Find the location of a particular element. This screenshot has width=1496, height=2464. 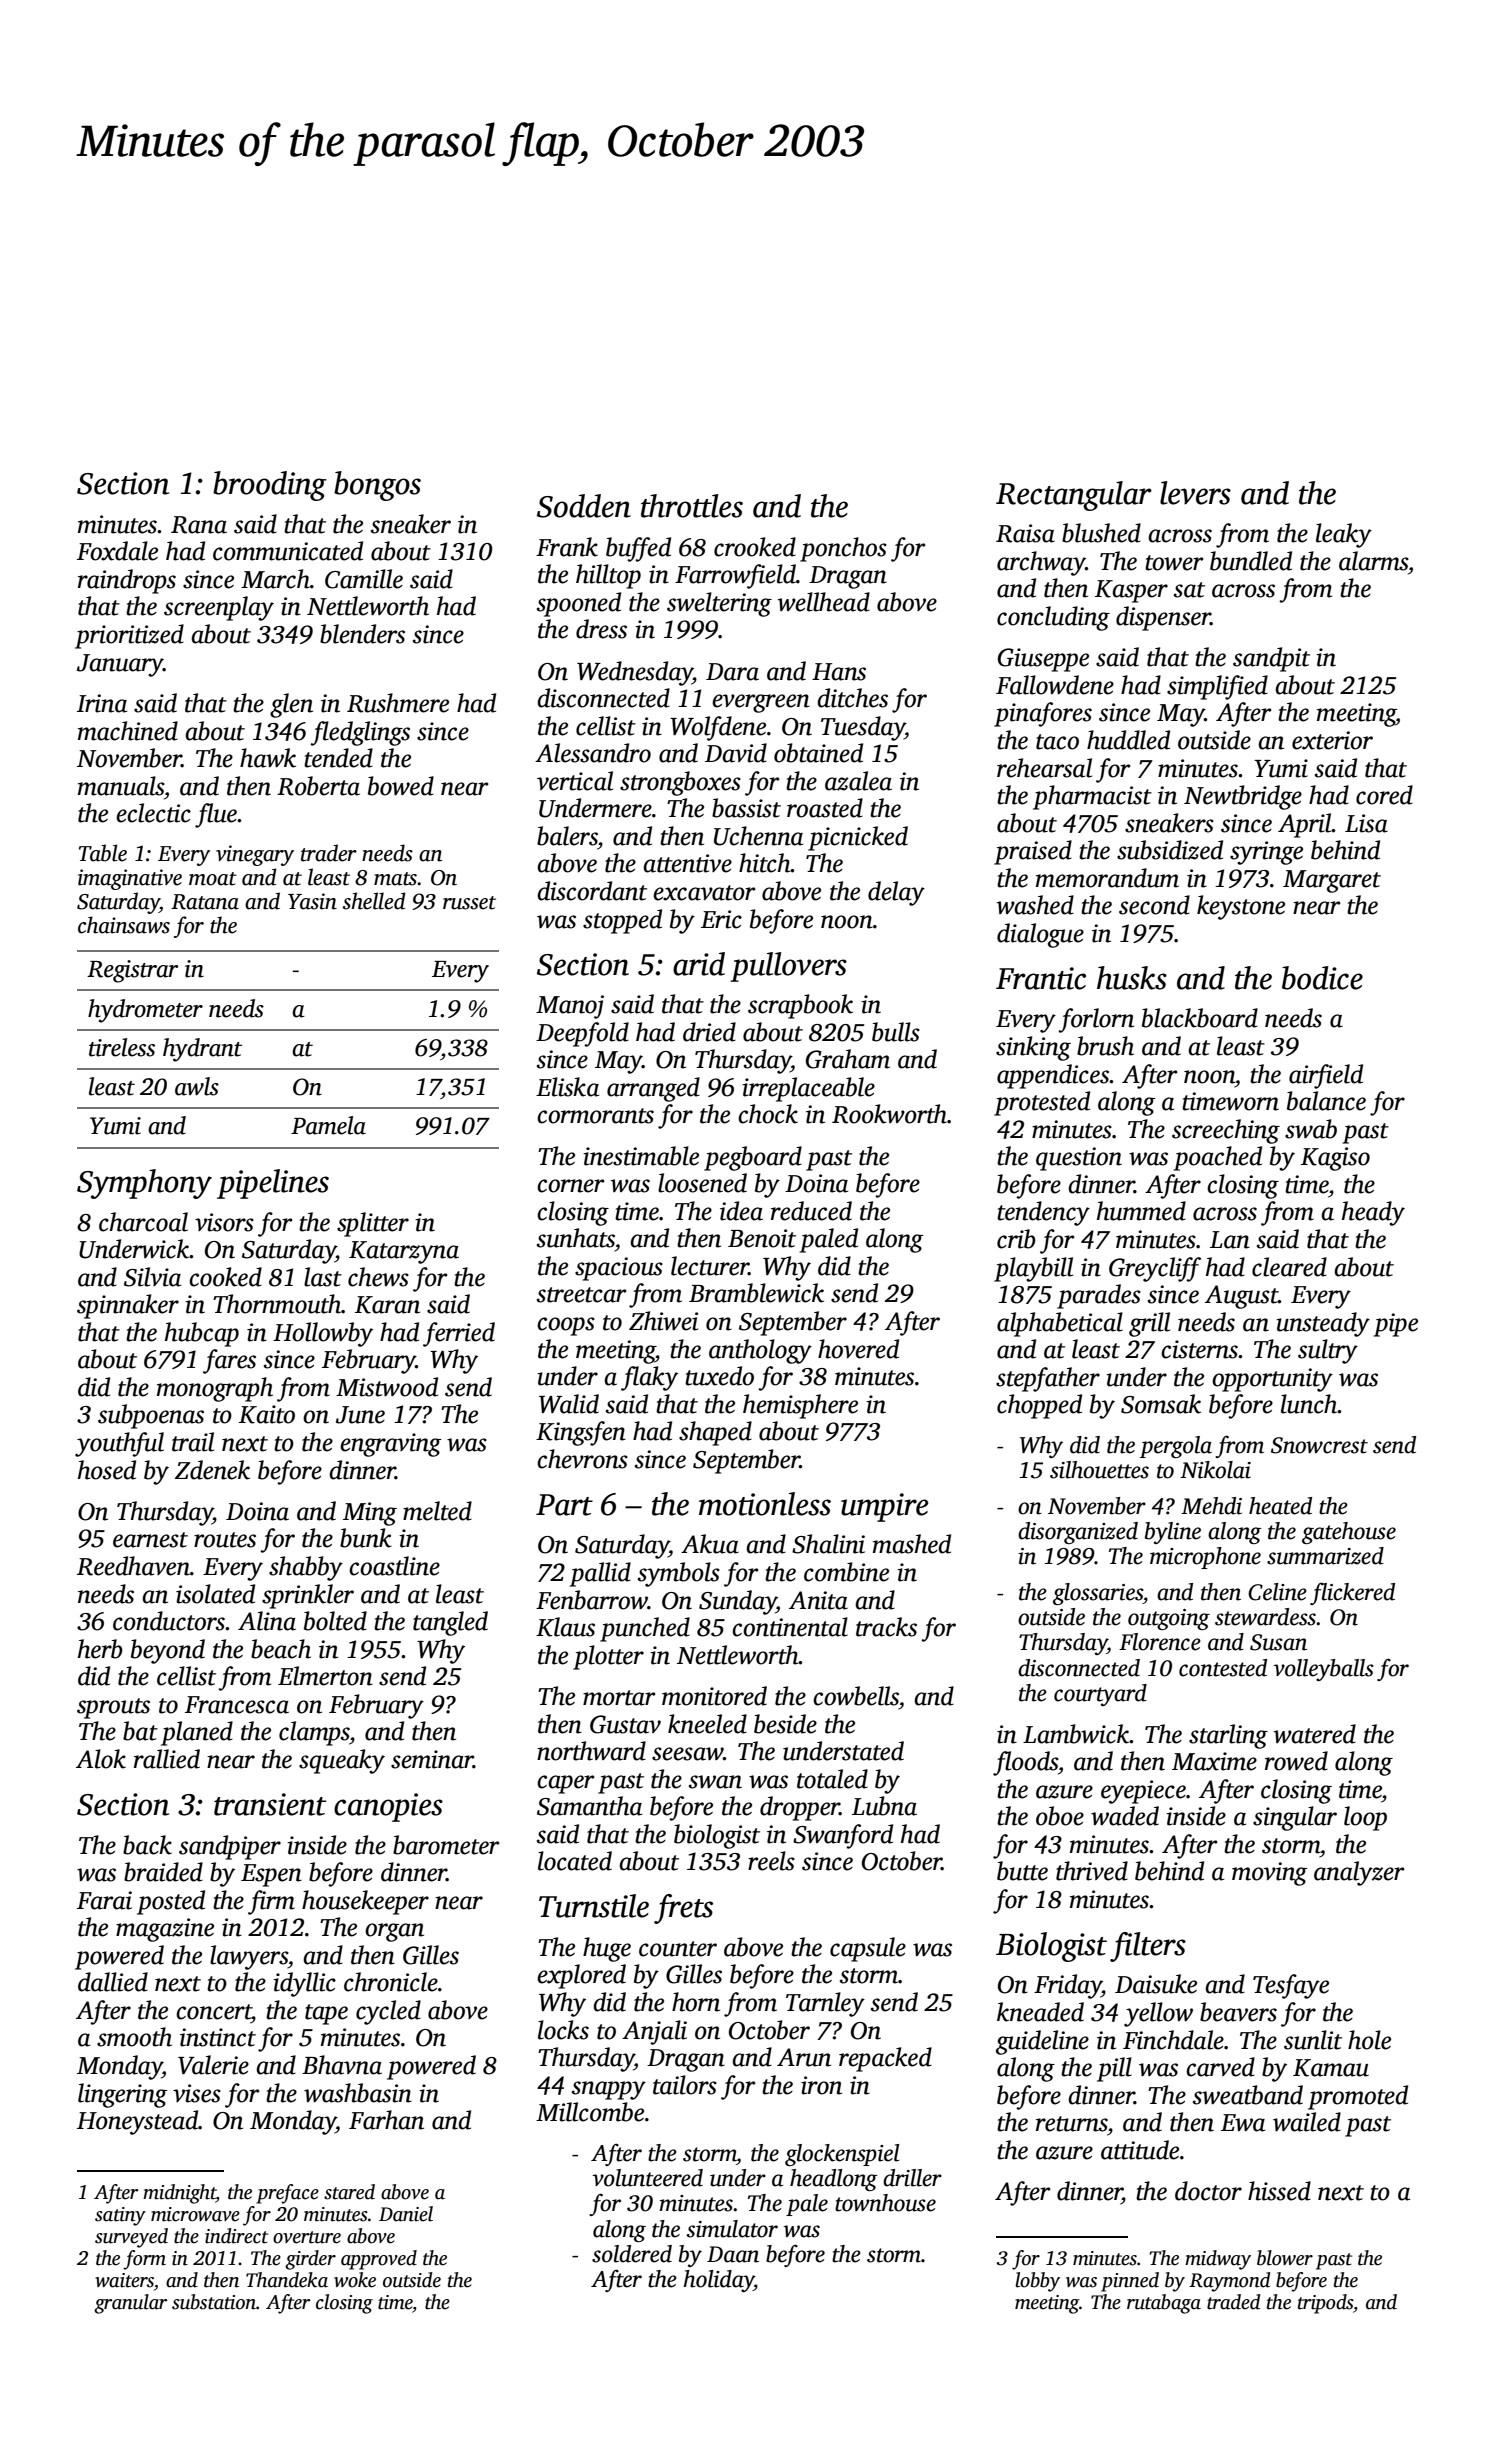

strongboxes is located at coordinates (680, 783).
